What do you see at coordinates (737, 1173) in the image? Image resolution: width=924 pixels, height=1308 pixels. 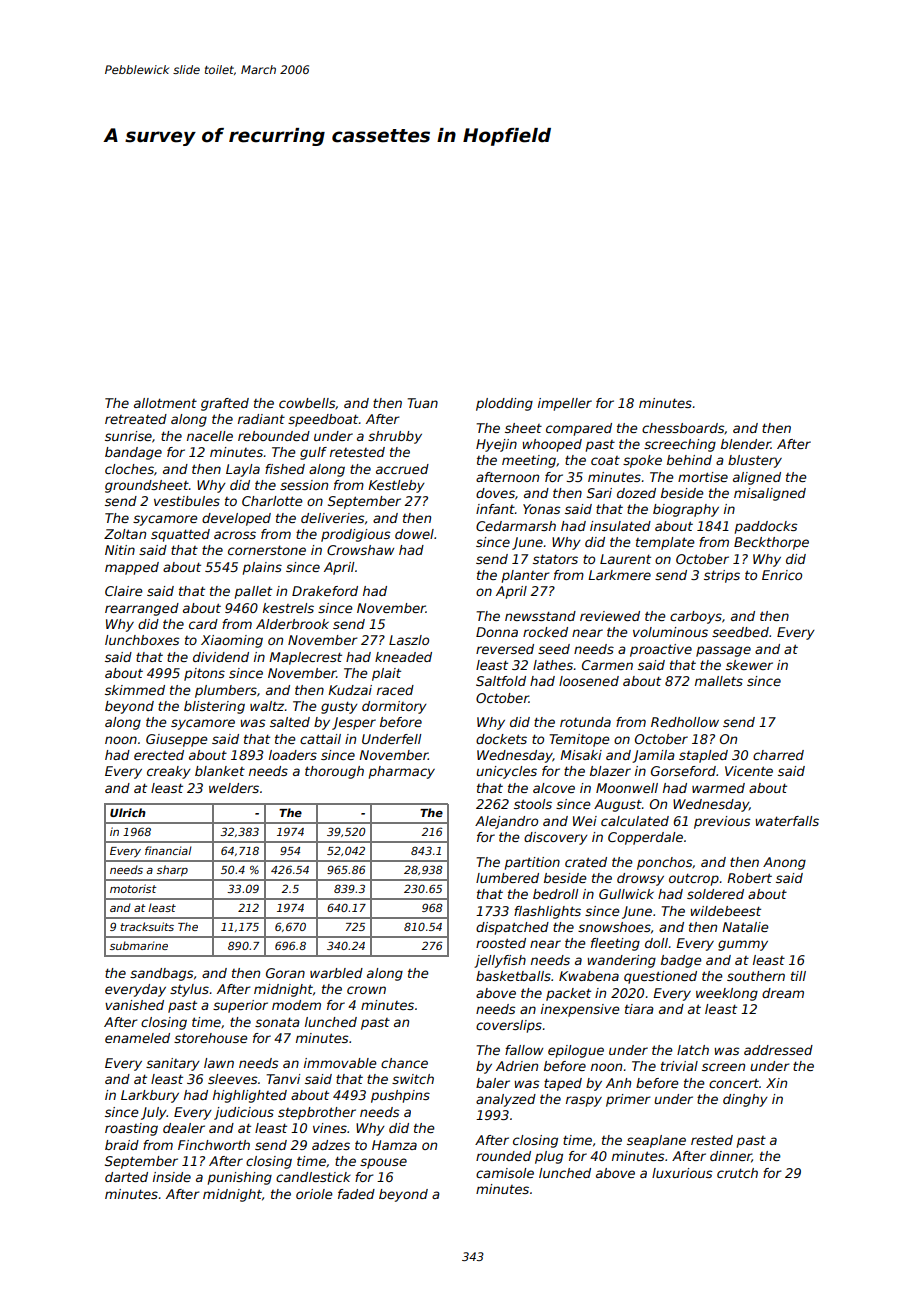 I see `crutch` at bounding box center [737, 1173].
